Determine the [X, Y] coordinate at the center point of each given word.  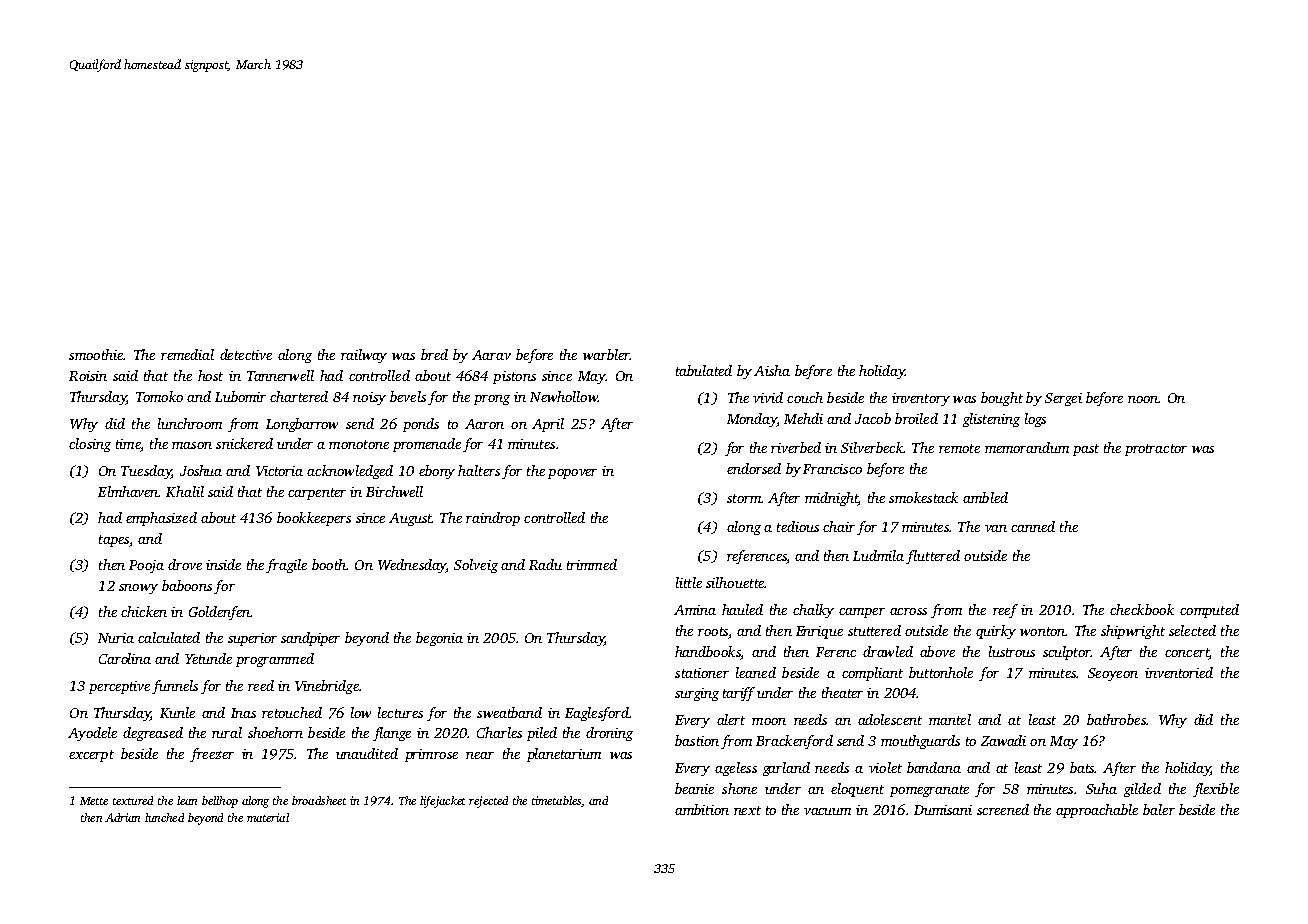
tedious [798, 526]
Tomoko [159, 396]
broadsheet [319, 800]
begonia [439, 639]
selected [1192, 630]
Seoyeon [1113, 674]
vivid [768, 397]
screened [1003, 809]
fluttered [933, 557]
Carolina [125, 658]
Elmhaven [128, 491]
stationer [702, 673]
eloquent [857, 790]
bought [1002, 399]
